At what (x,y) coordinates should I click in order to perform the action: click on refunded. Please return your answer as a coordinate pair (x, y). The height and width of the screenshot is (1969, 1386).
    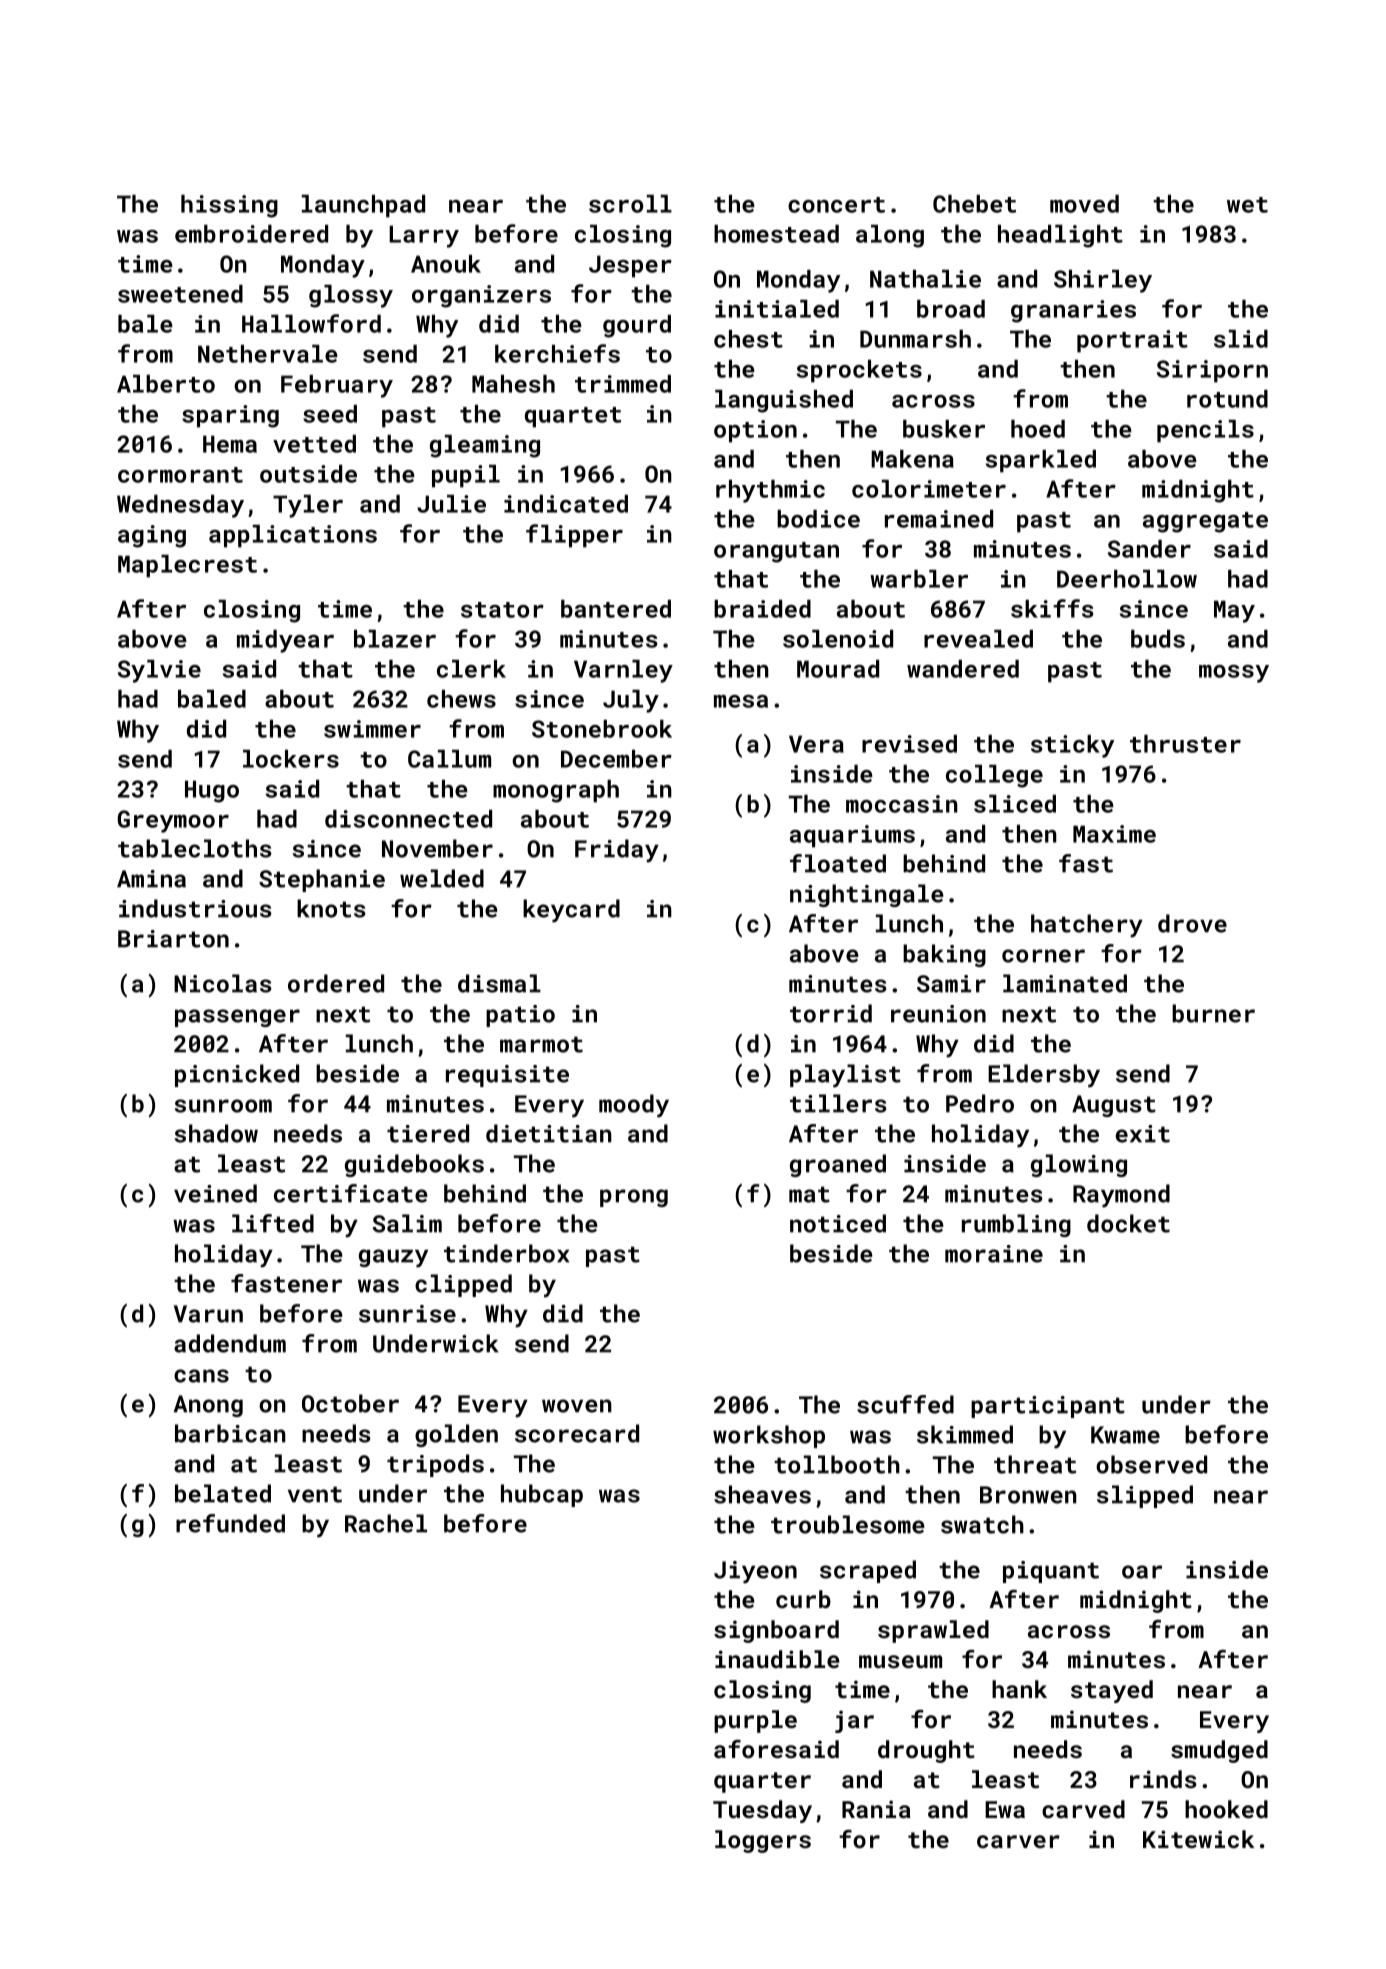
    Looking at the image, I should click on (230, 1523).
